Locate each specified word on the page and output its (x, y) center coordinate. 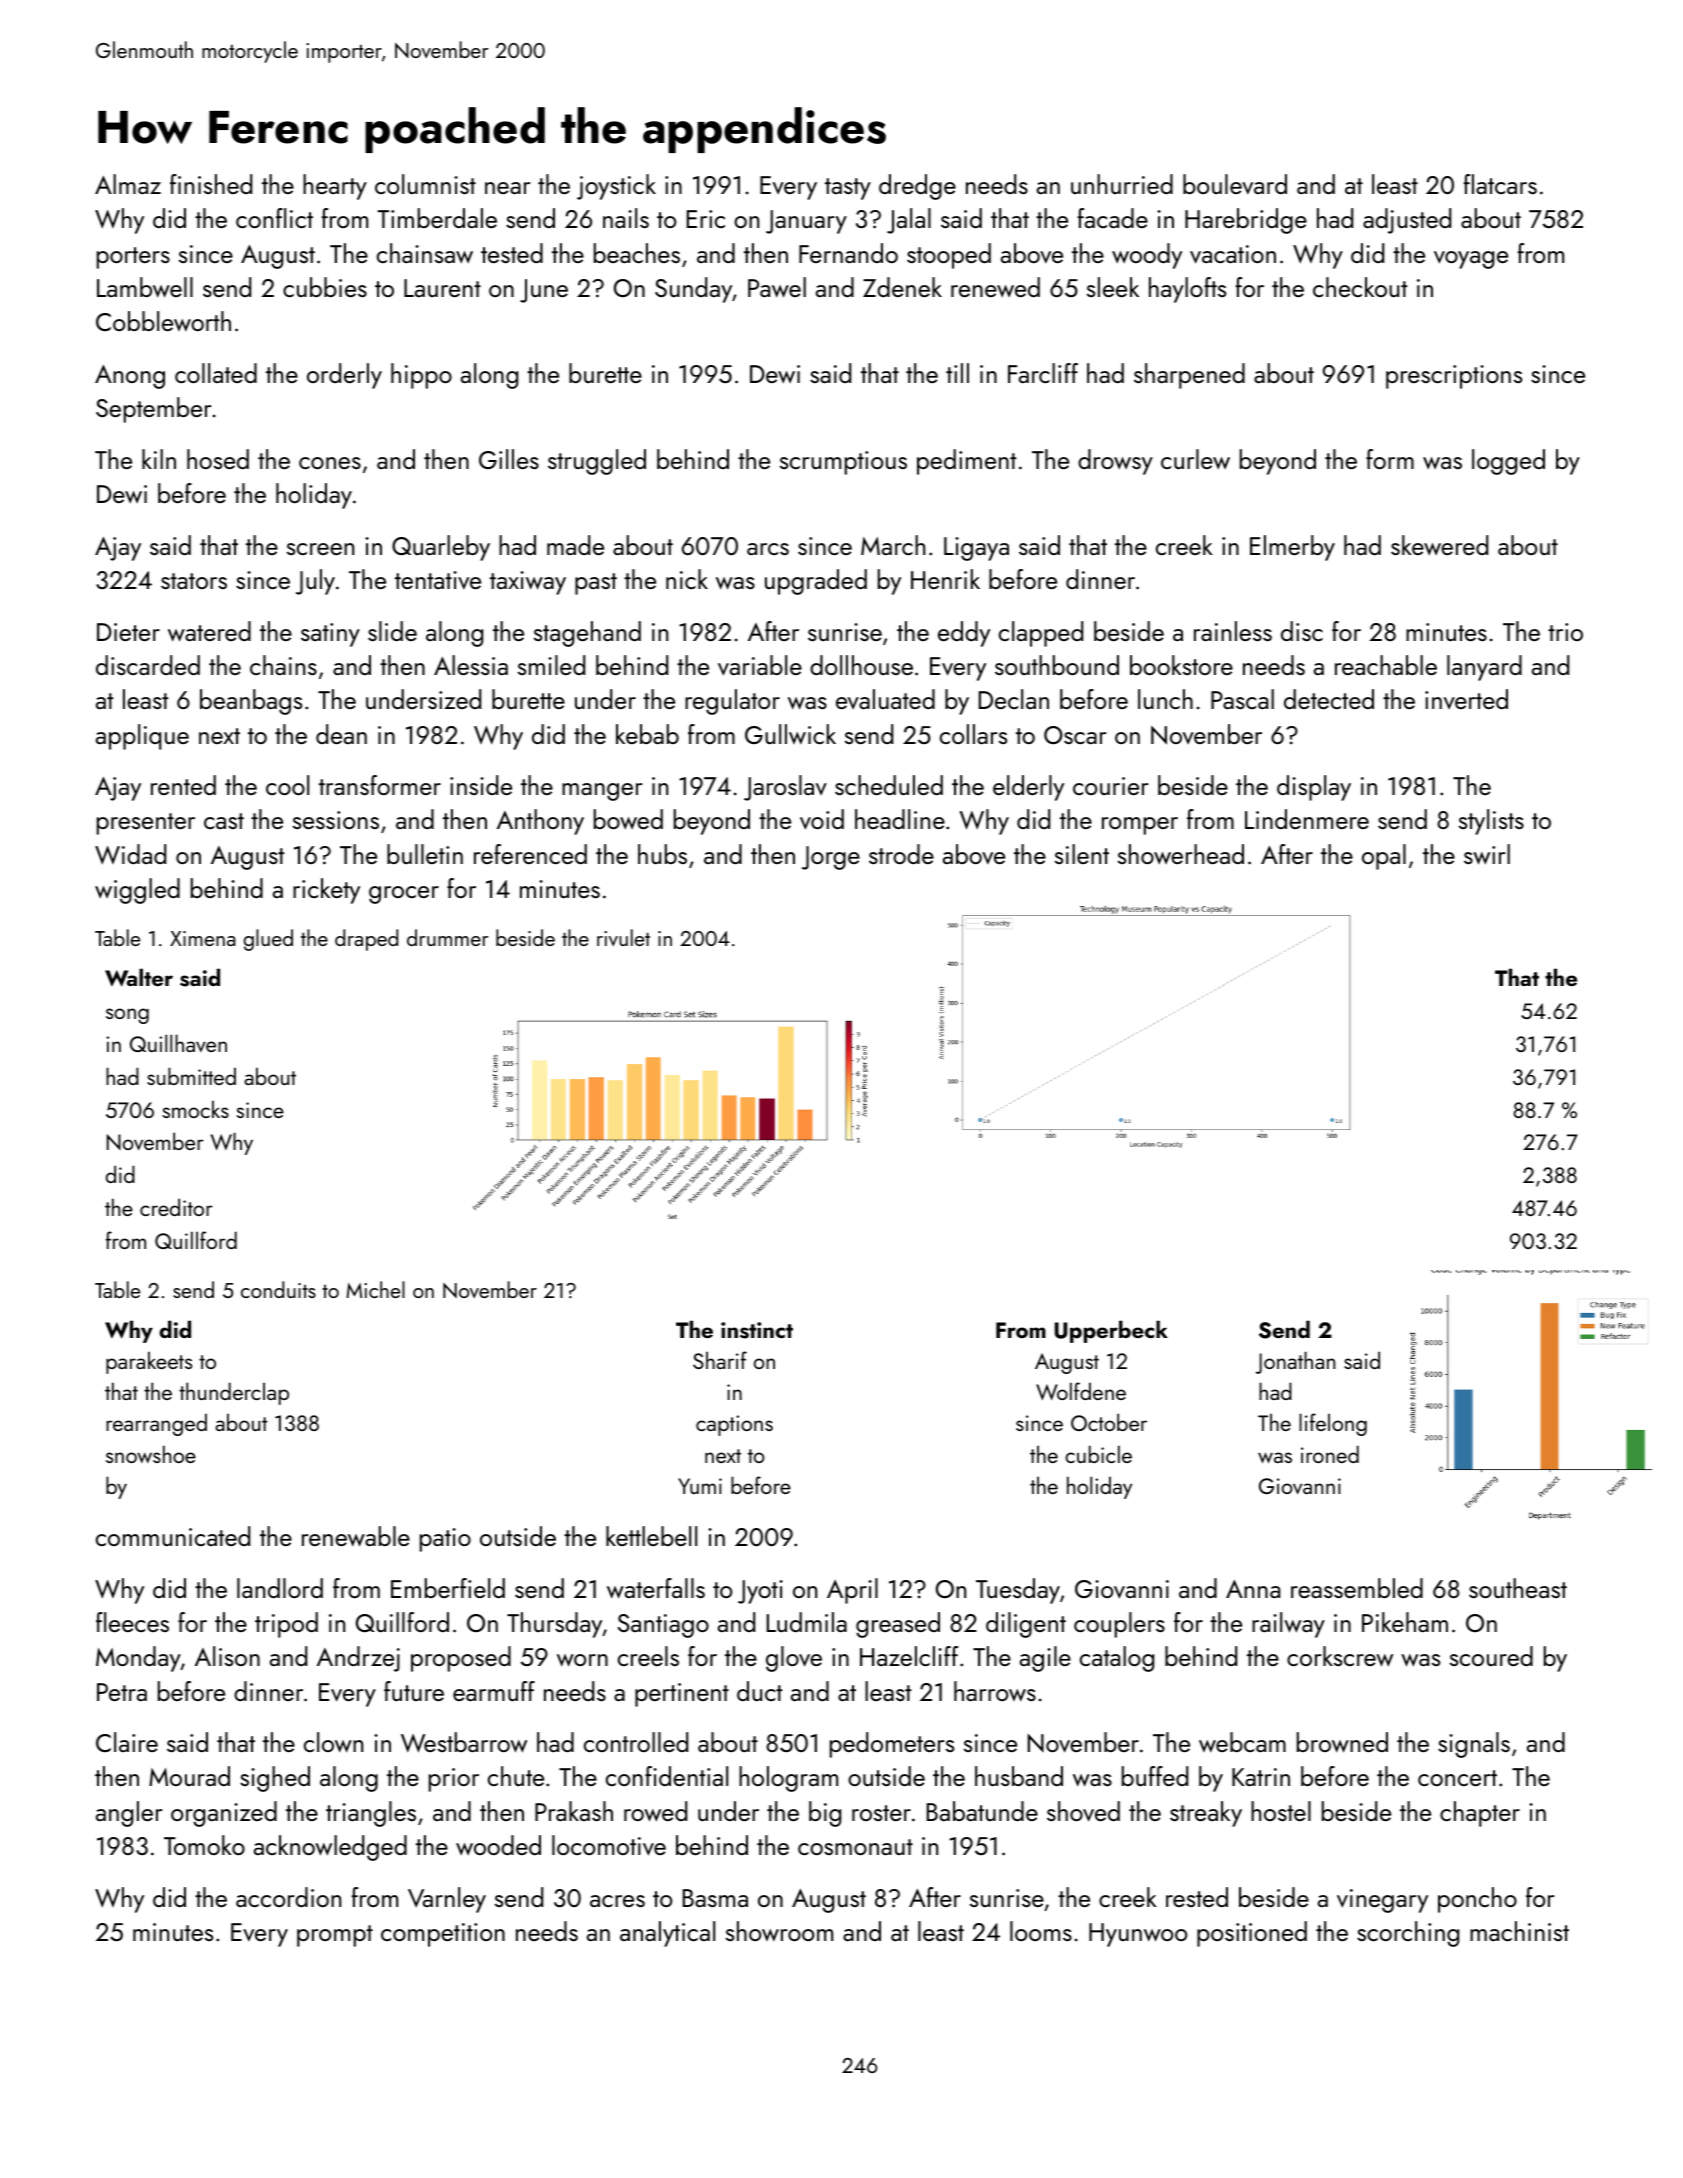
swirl (1487, 854)
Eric (706, 219)
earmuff (494, 1691)
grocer (404, 895)
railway (1288, 1625)
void (822, 819)
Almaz (128, 184)
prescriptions (1454, 377)
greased (898, 1625)
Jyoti (760, 1592)
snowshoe (151, 1454)
